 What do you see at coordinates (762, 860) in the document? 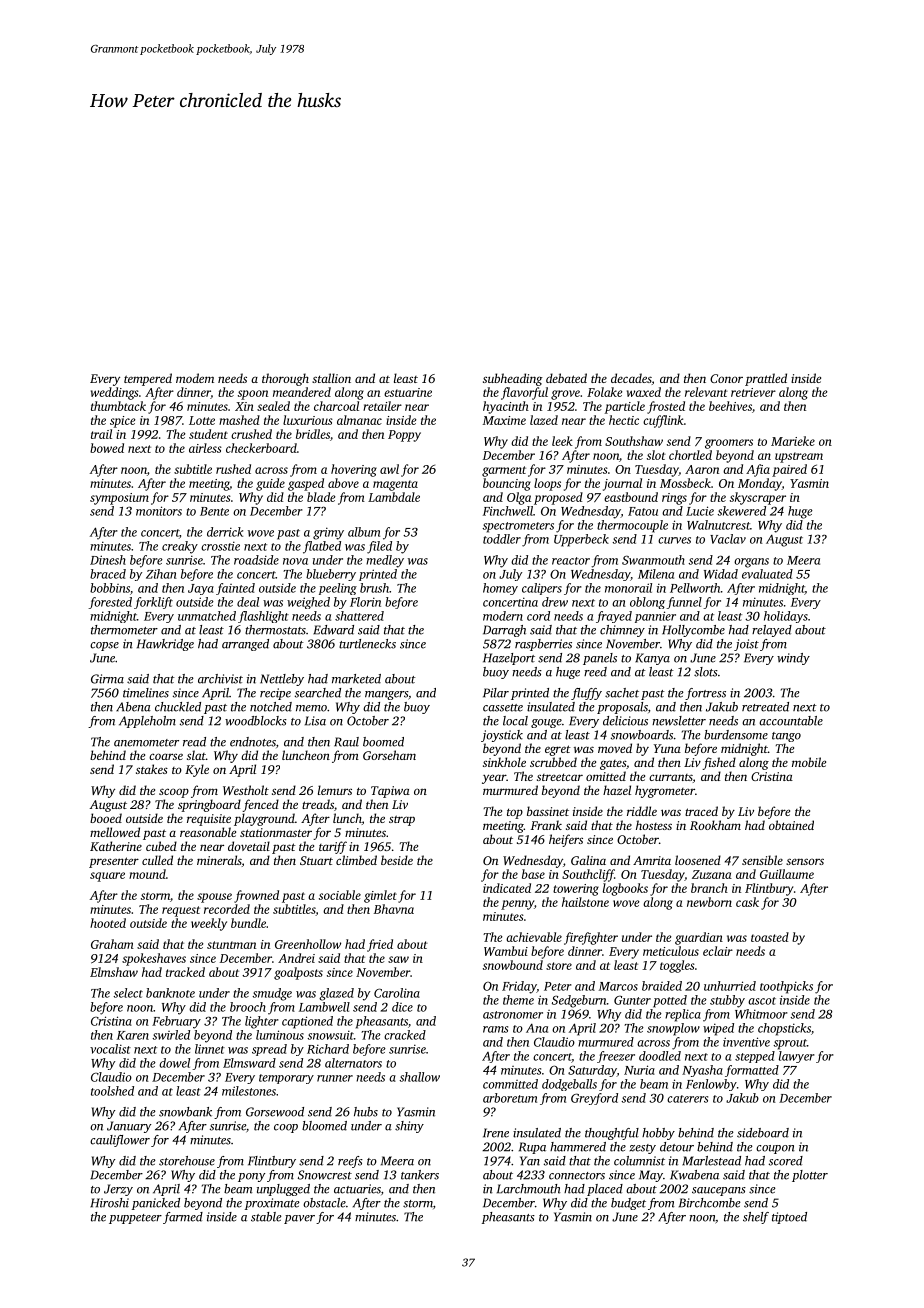
I see `sensible` at bounding box center [762, 860].
